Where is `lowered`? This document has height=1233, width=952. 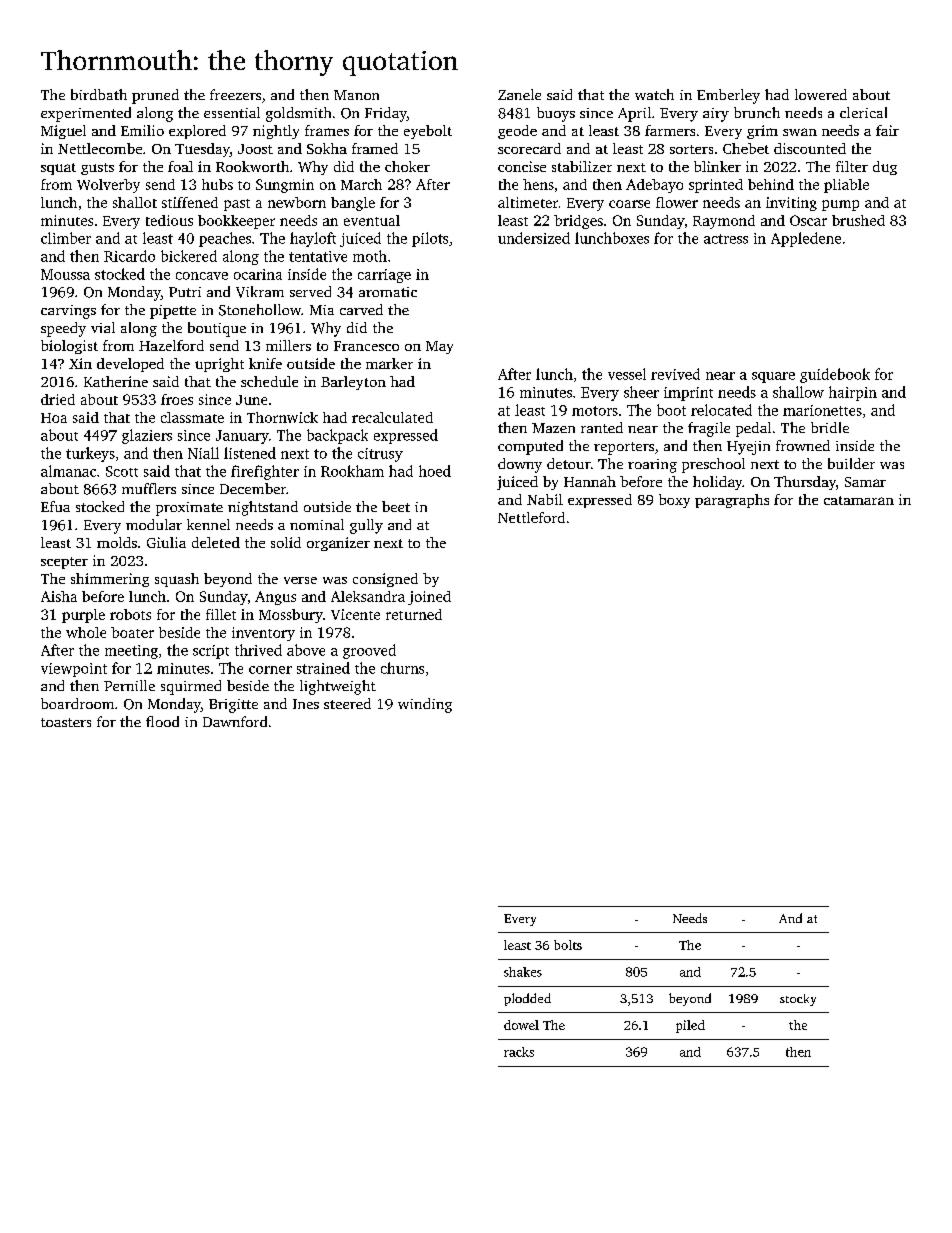
lowered is located at coordinates (821, 94).
